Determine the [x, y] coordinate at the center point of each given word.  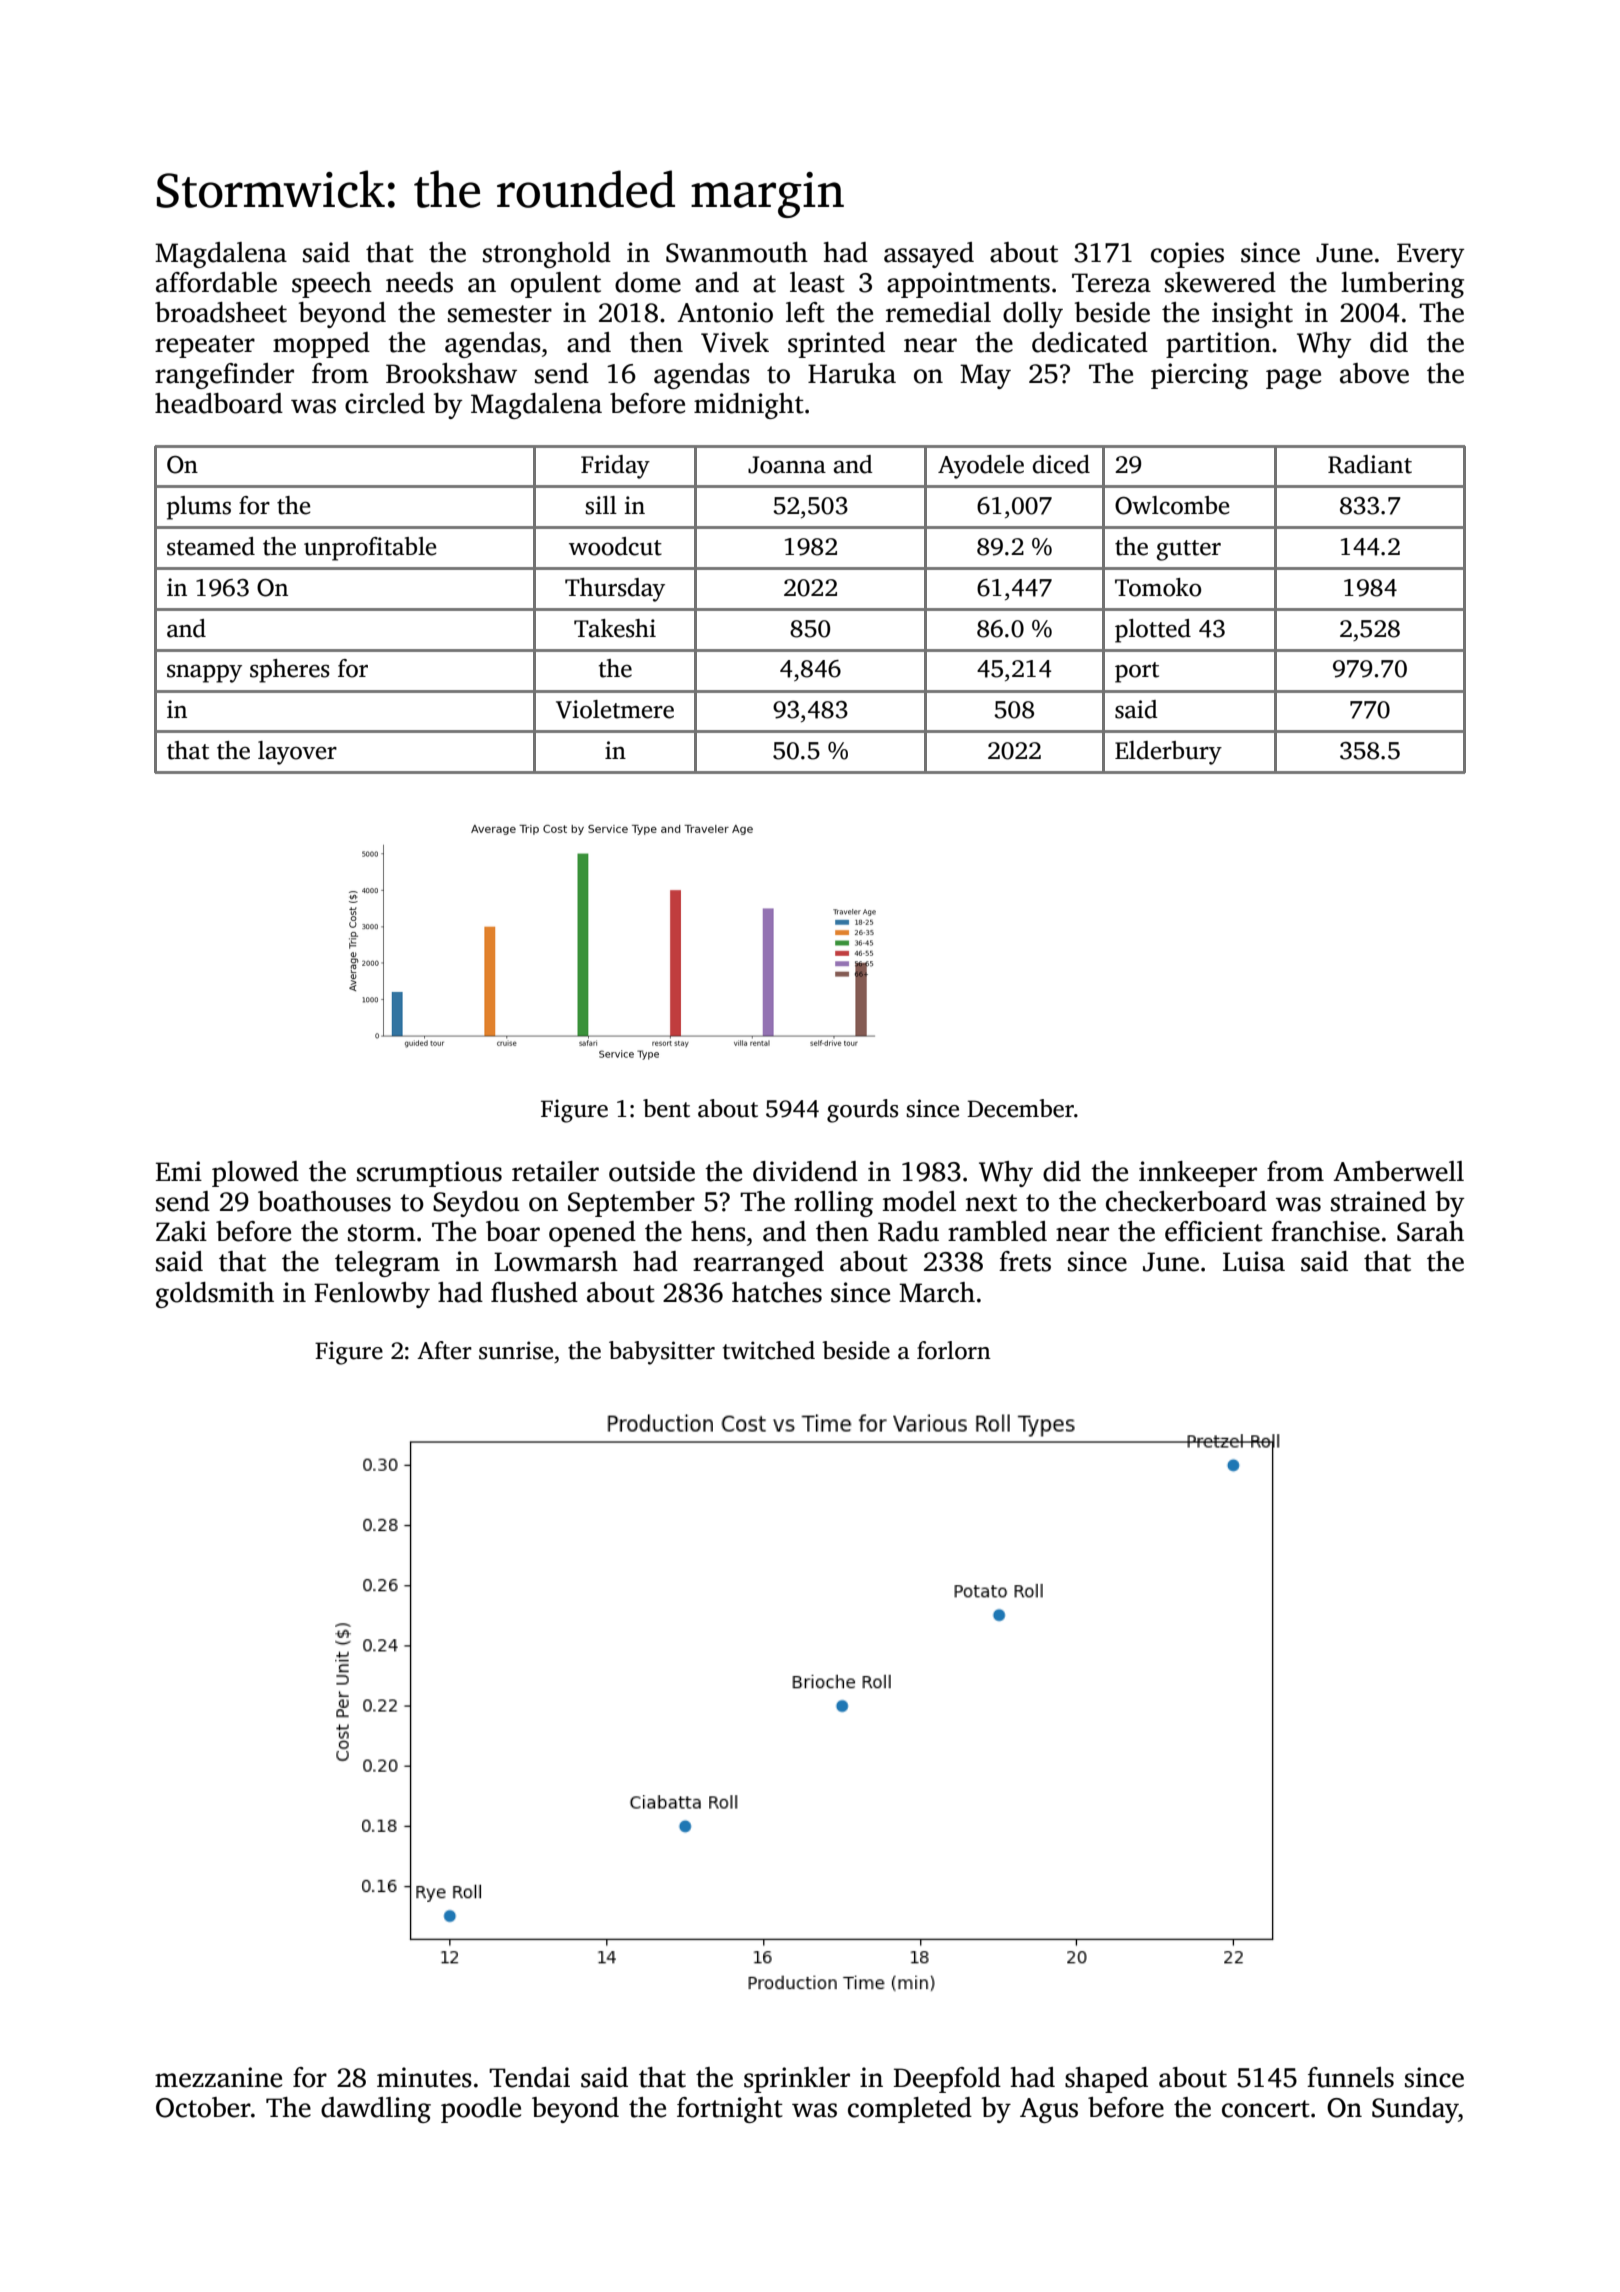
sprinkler [797, 2080]
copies [1187, 255]
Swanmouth [737, 252]
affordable [216, 282]
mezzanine [218, 2077]
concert [1266, 2109]
